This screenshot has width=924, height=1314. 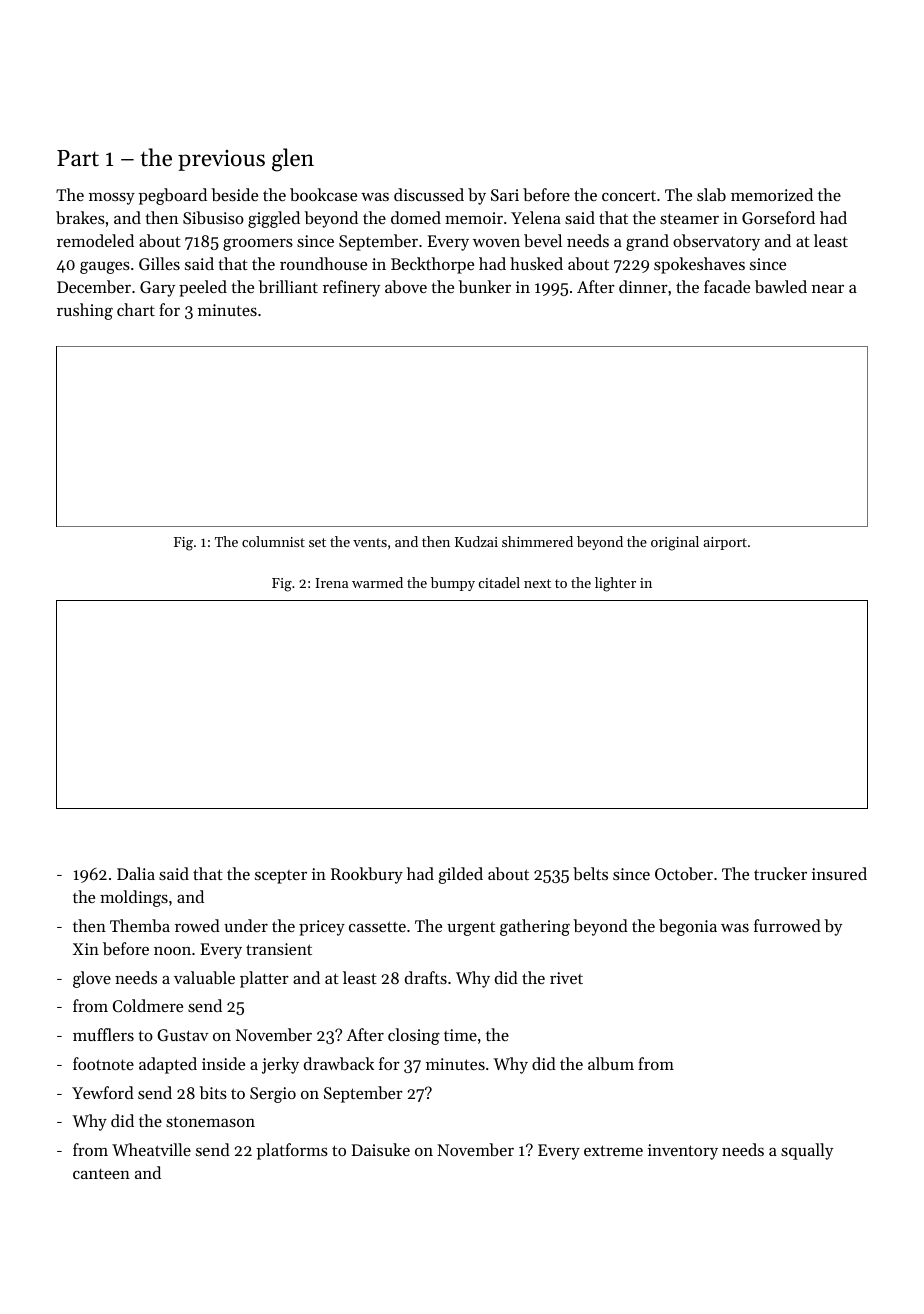 What do you see at coordinates (772, 194) in the screenshot?
I see `memorized` at bounding box center [772, 194].
